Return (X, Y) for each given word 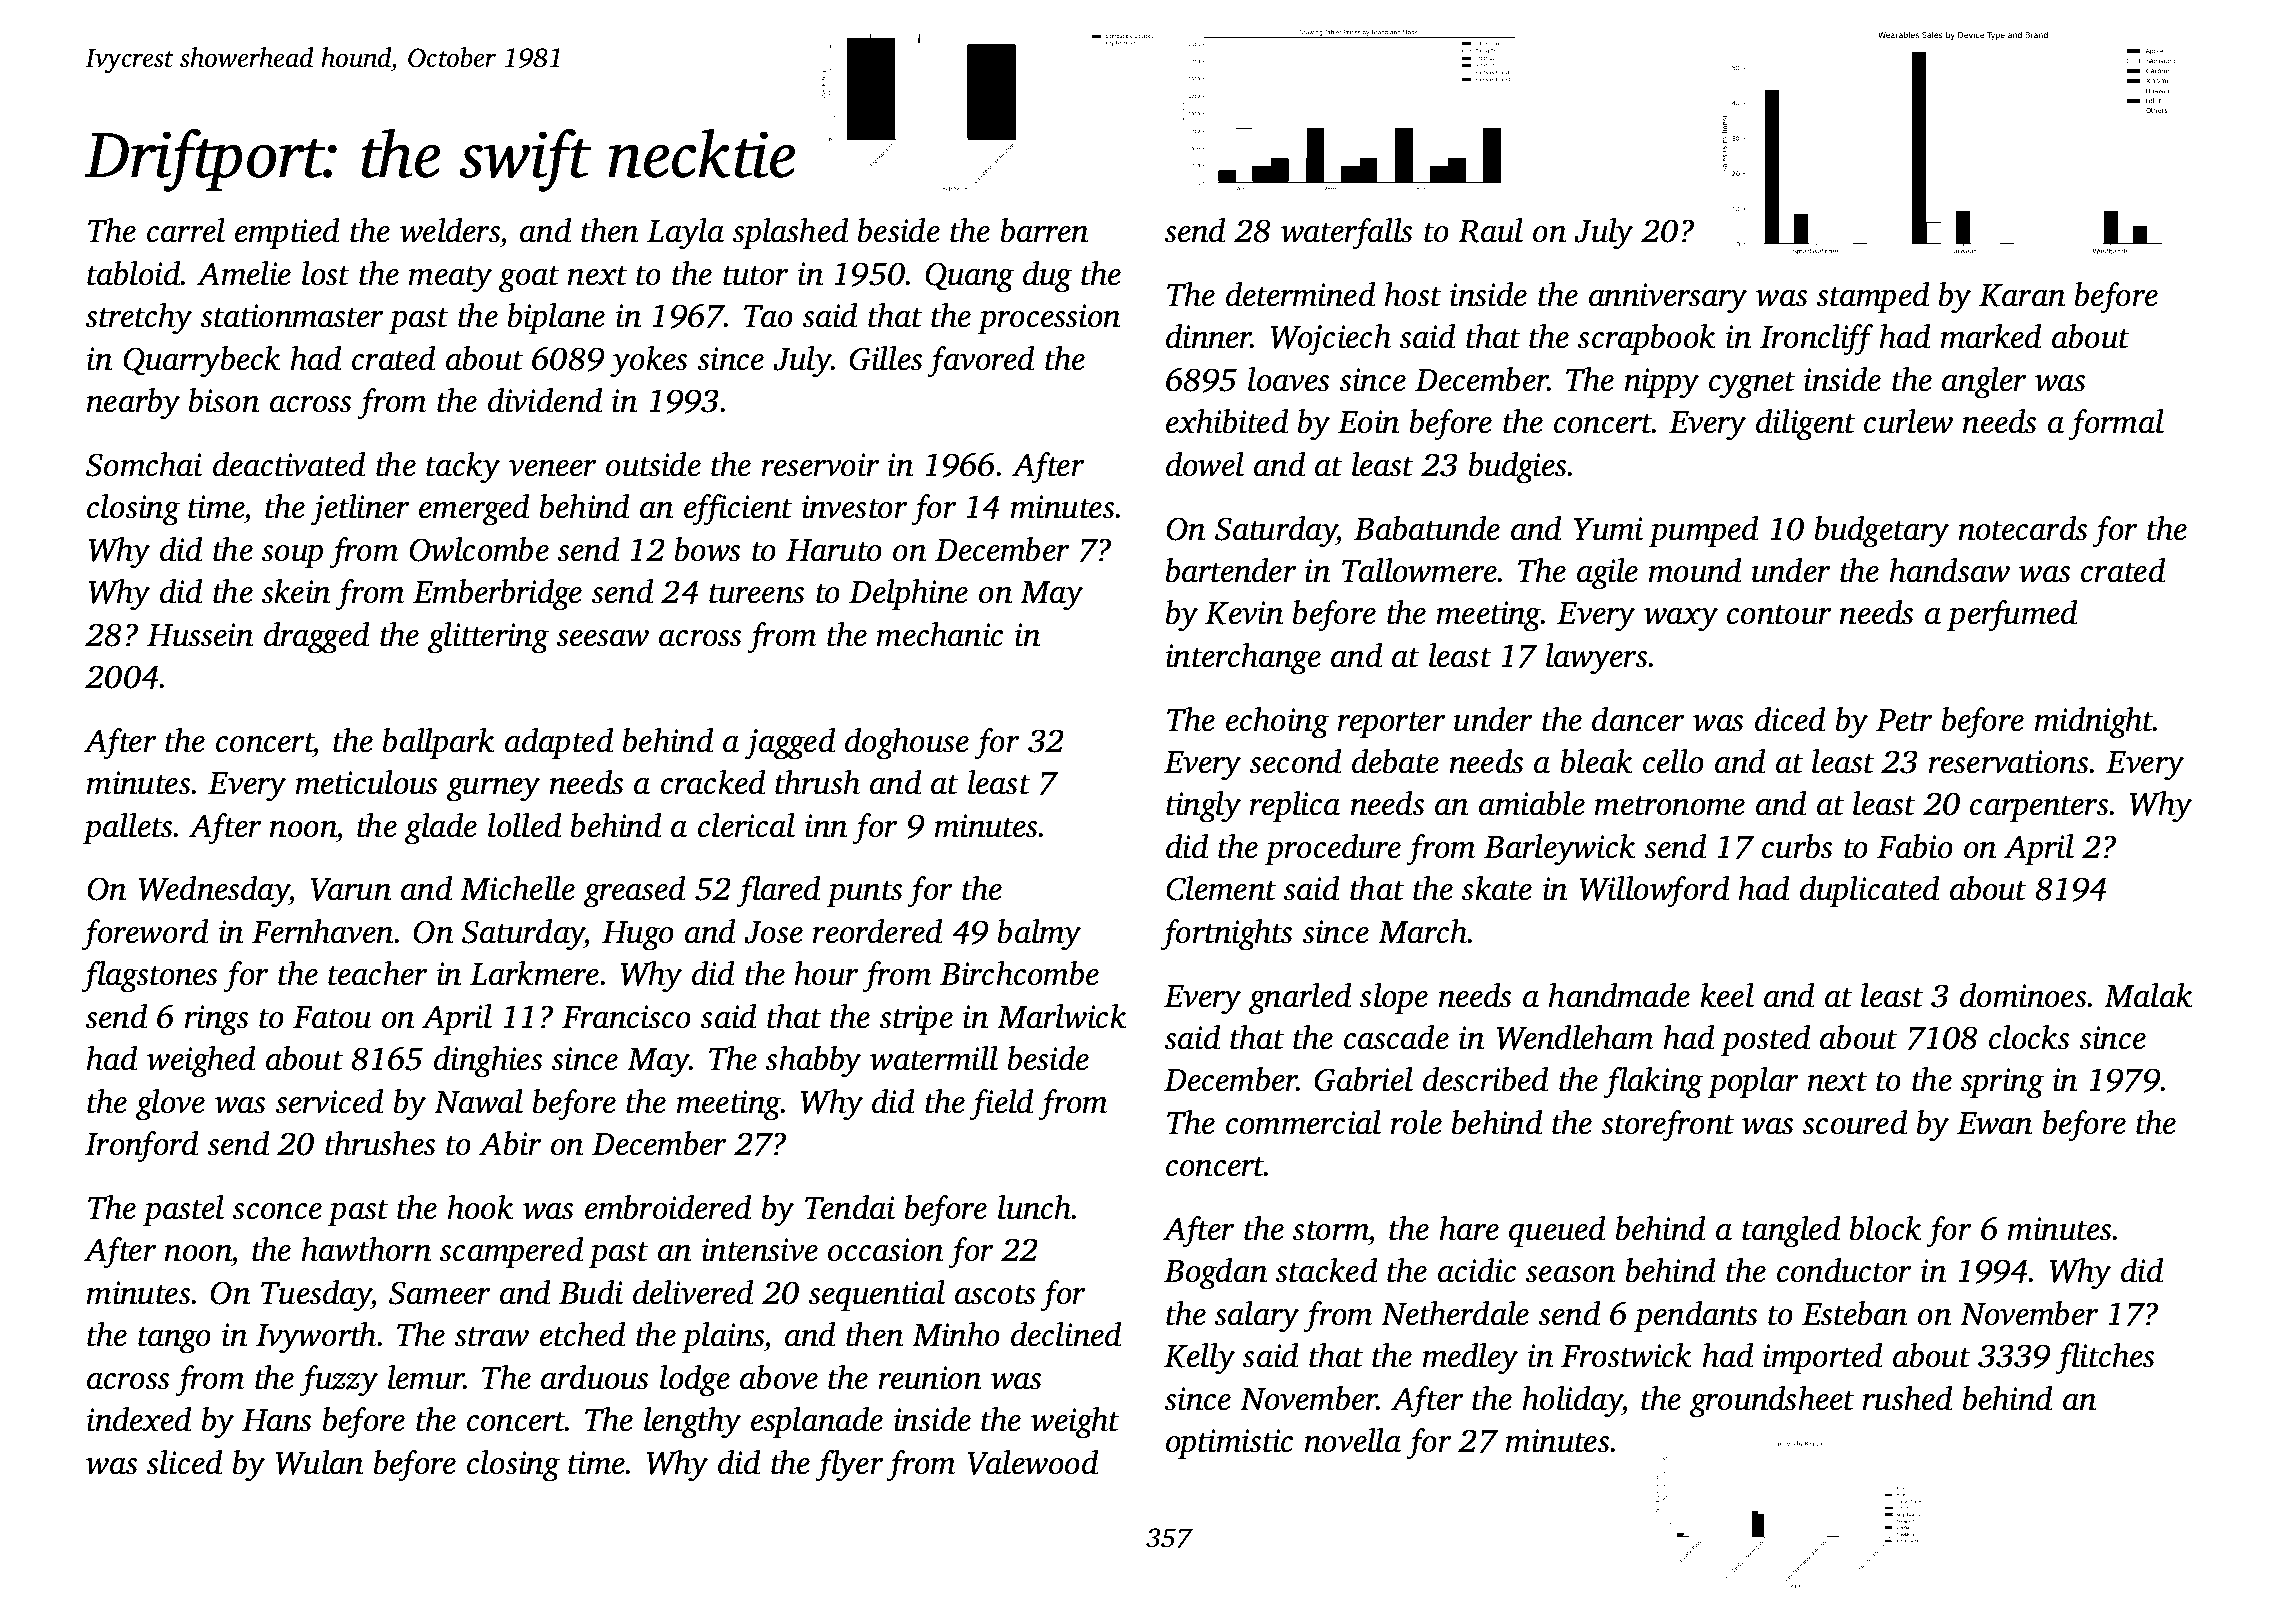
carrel (186, 230)
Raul (1490, 230)
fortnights (1227, 935)
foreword (145, 935)
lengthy (692, 1423)
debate (1395, 761)
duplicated (1869, 891)
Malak (2148, 995)
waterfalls (1347, 234)
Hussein (200, 635)
